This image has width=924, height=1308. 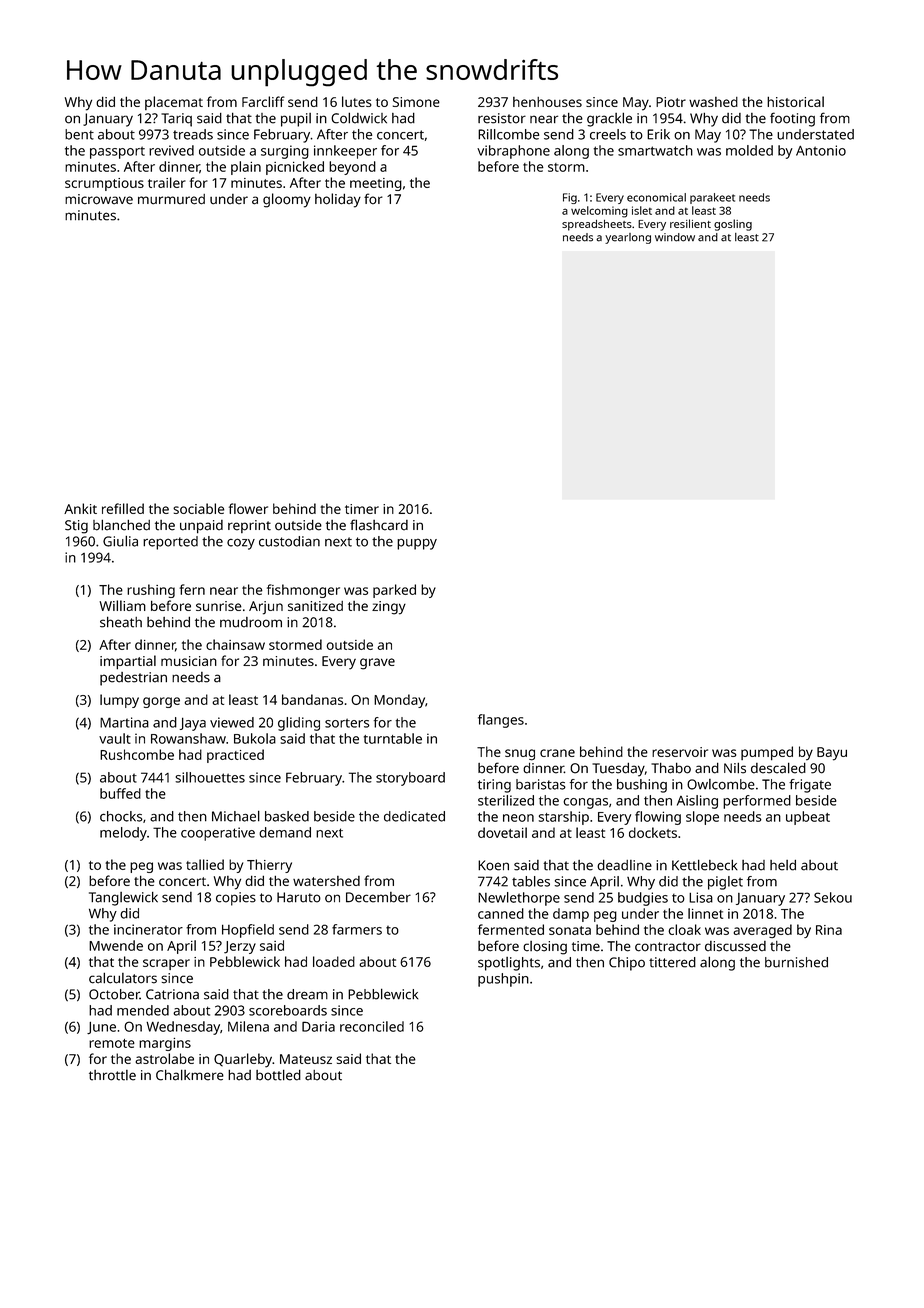 I want to click on Bayu, so click(x=832, y=754).
